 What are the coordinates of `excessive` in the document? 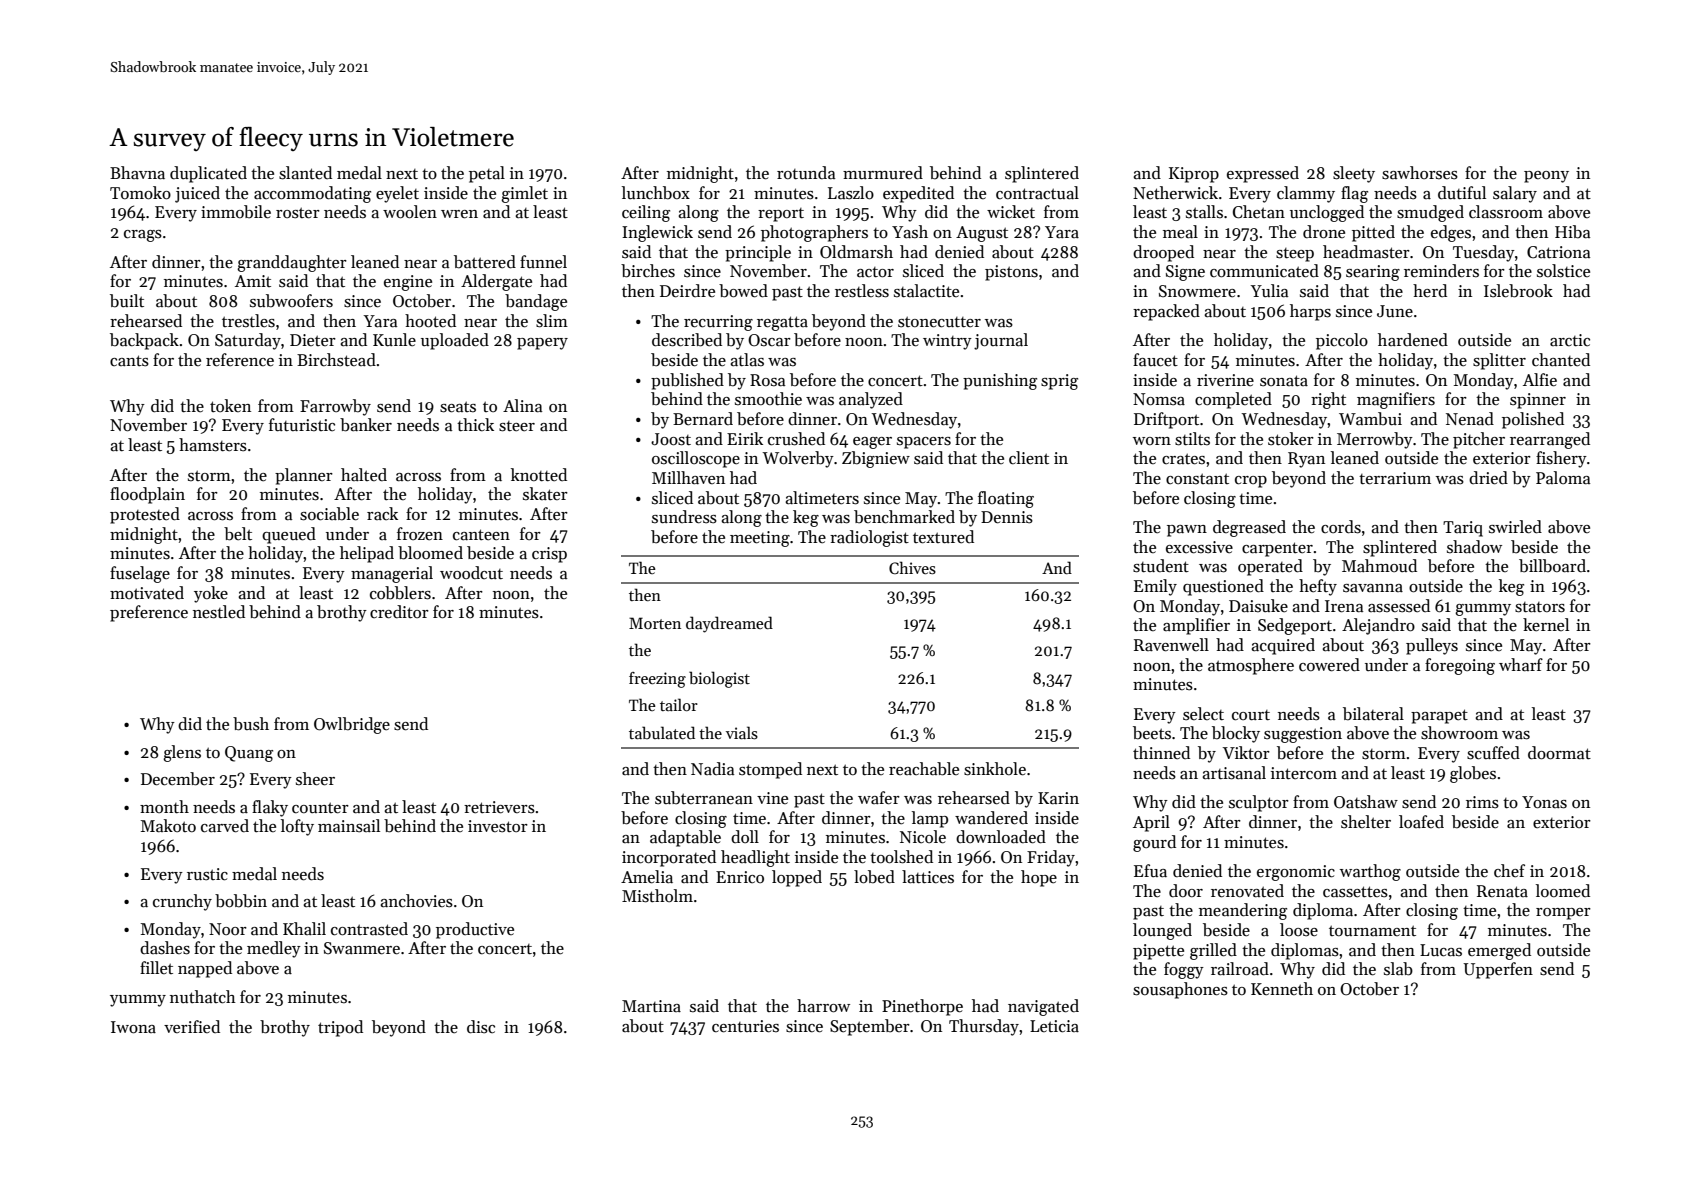 It's located at (1199, 547).
